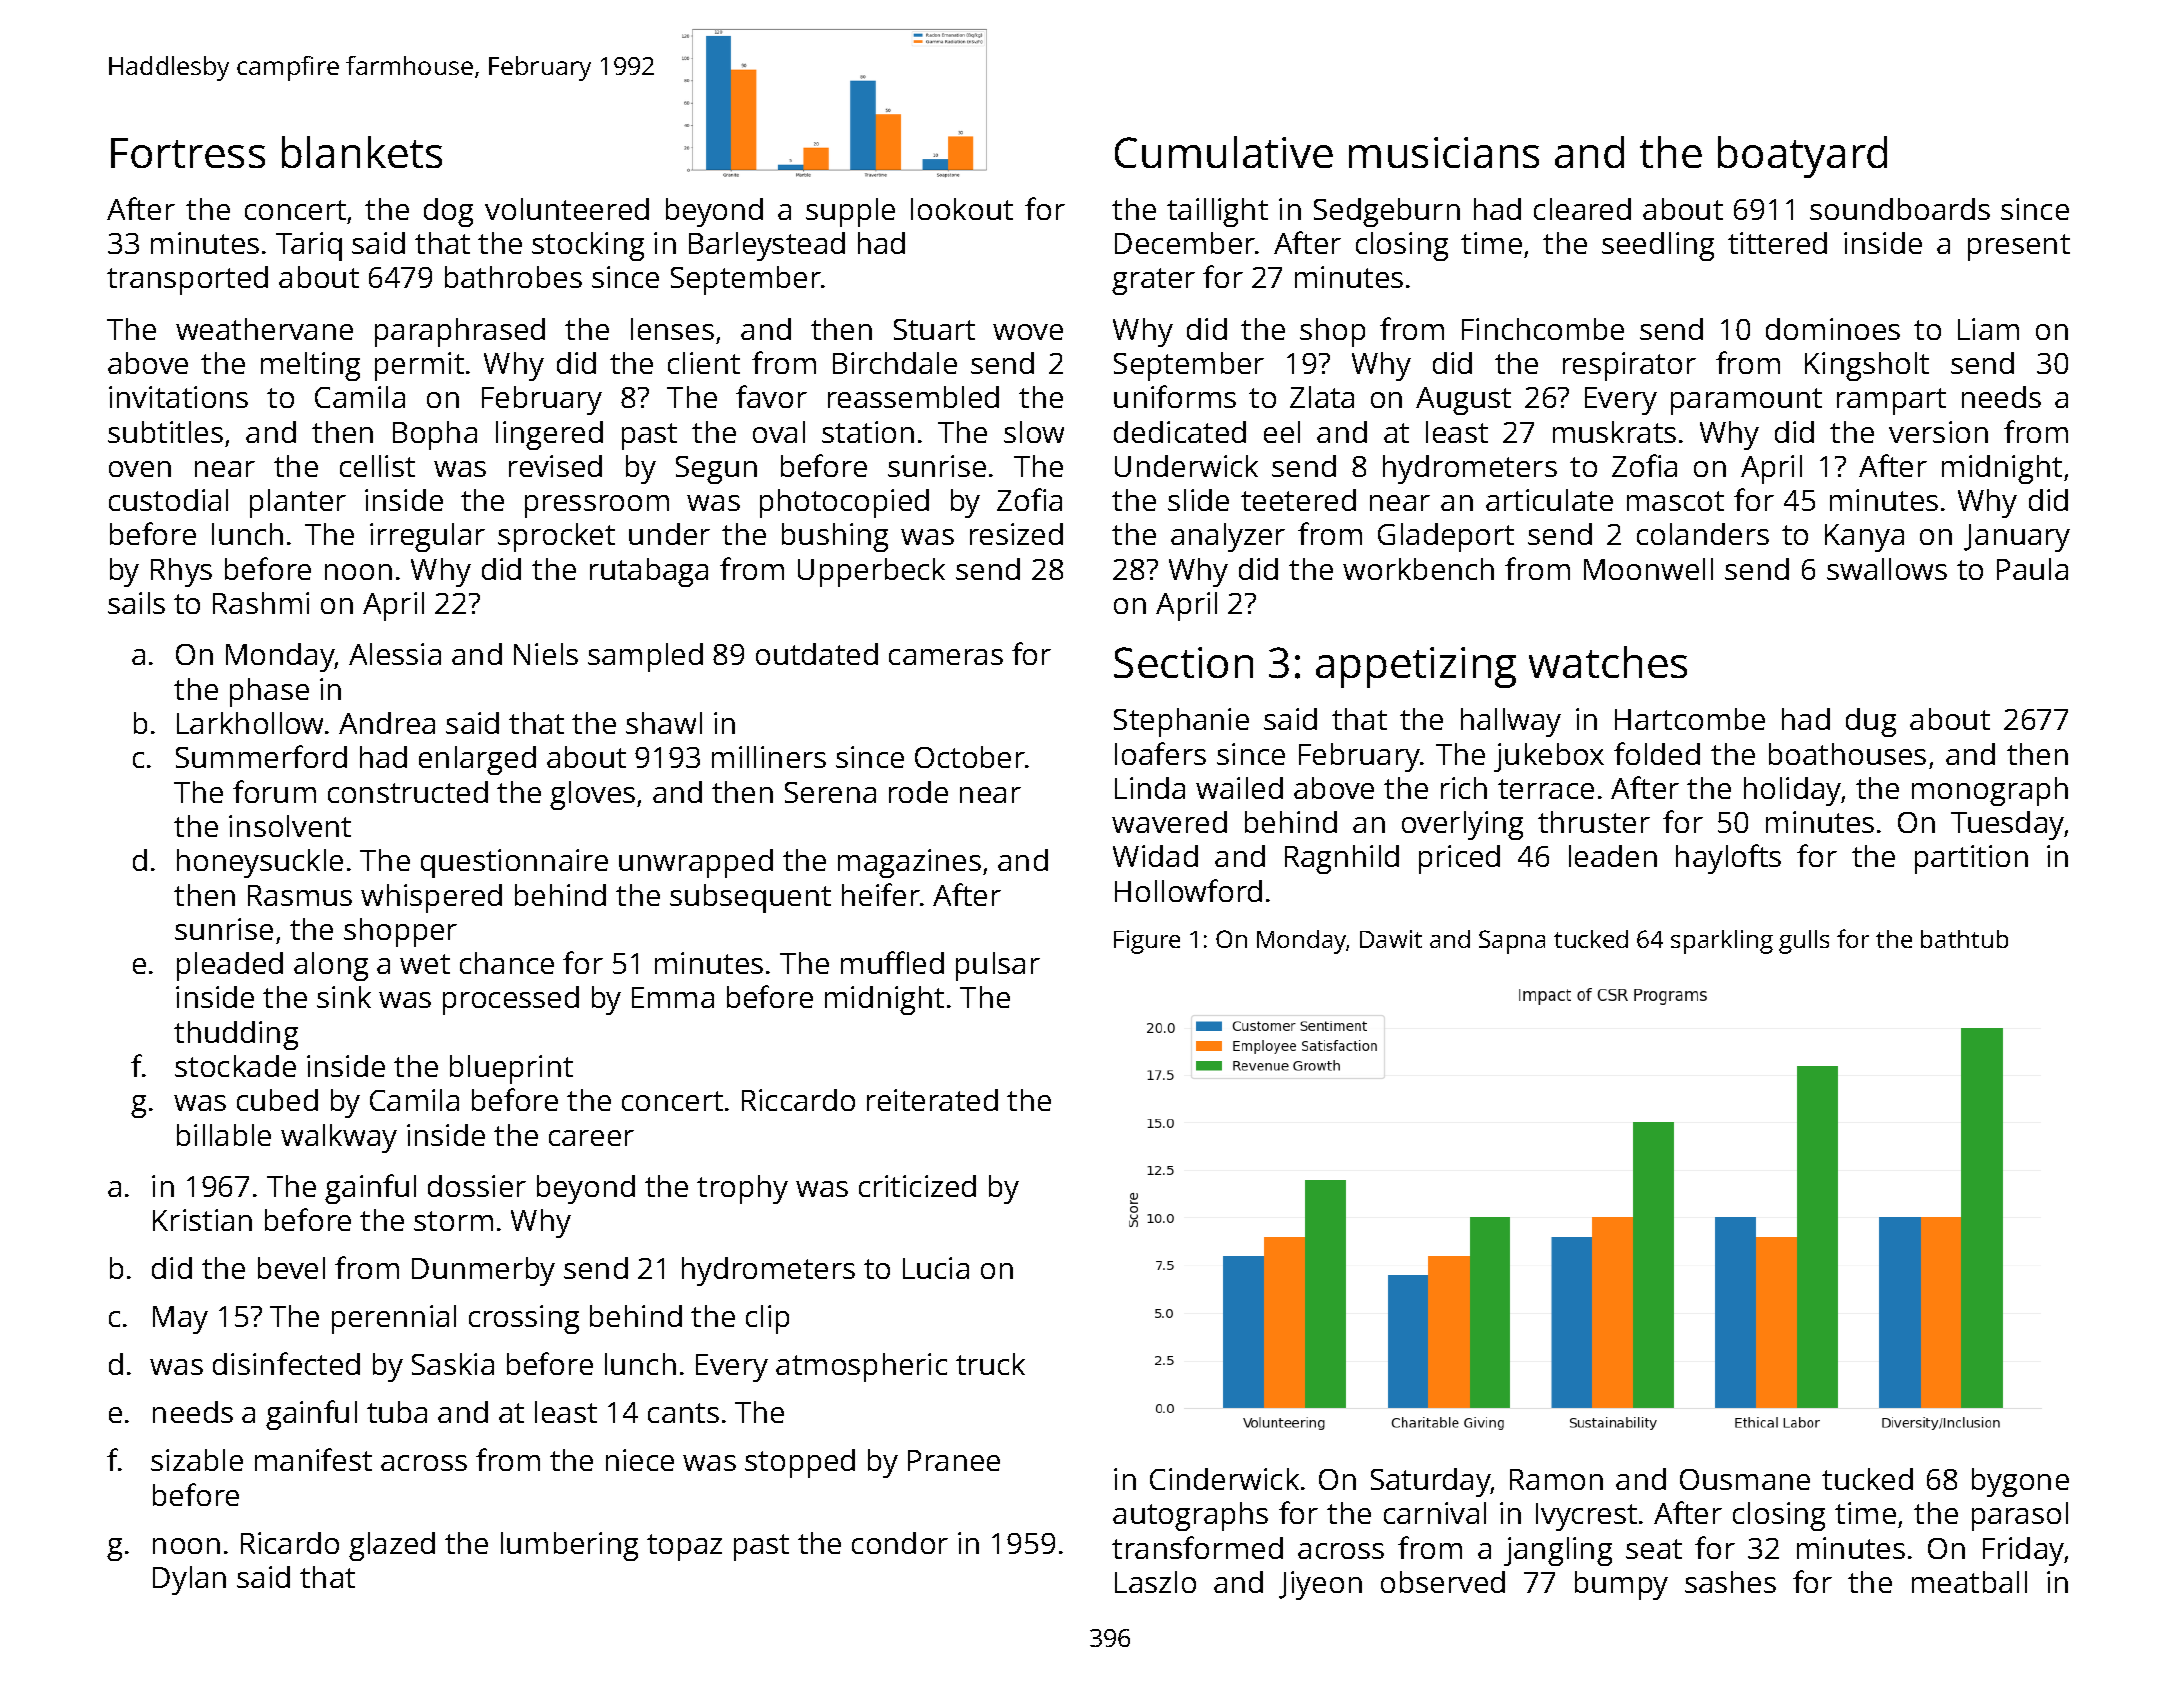 The image size is (2178, 1683). What do you see at coordinates (684, 1547) in the screenshot?
I see `topaz` at bounding box center [684, 1547].
